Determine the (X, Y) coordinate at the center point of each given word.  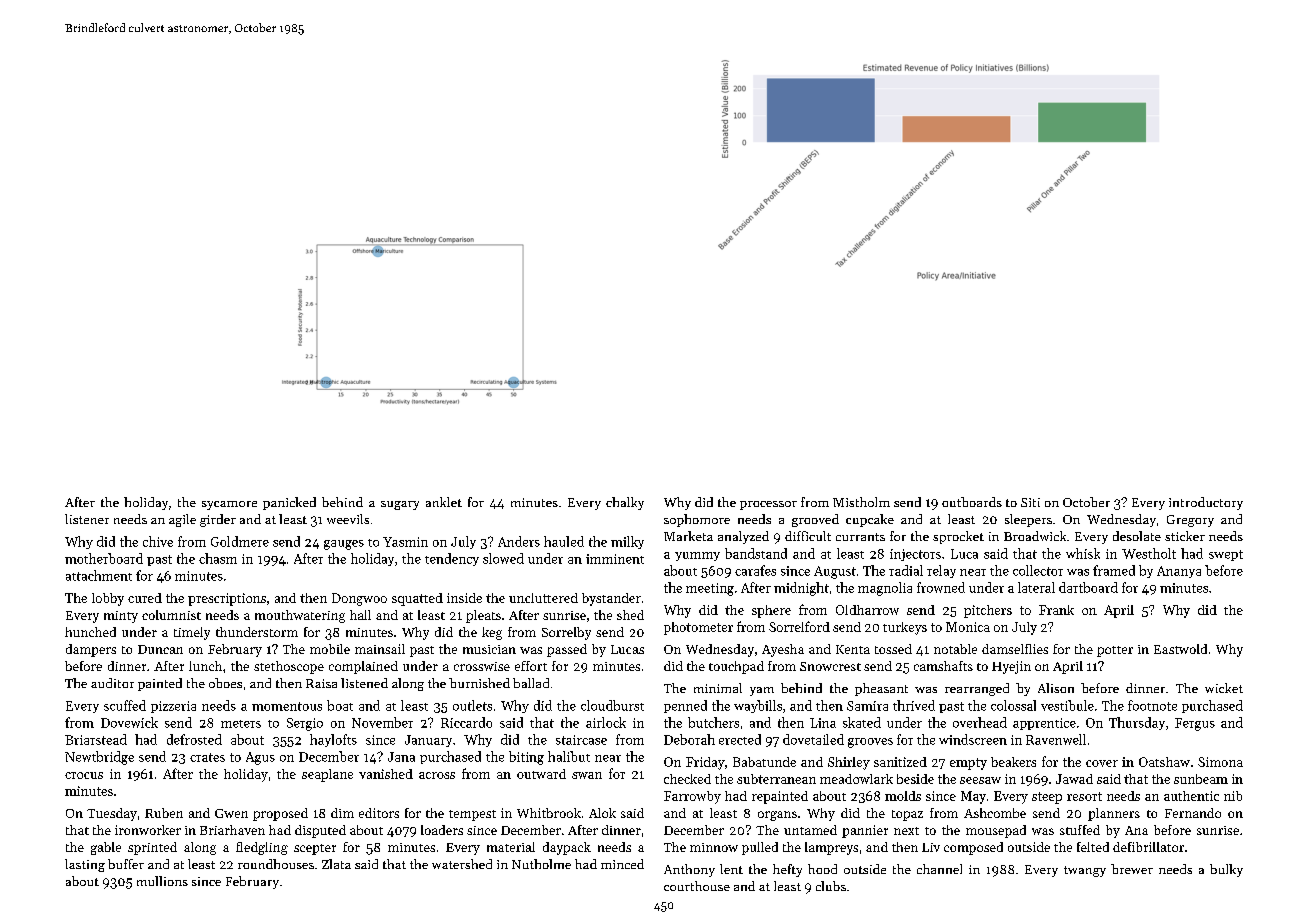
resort (1084, 796)
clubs (831, 886)
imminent (615, 559)
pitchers (988, 611)
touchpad (736, 667)
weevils (348, 519)
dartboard (1088, 587)
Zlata (336, 864)
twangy (1085, 871)
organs (777, 816)
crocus (84, 775)
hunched (90, 632)
